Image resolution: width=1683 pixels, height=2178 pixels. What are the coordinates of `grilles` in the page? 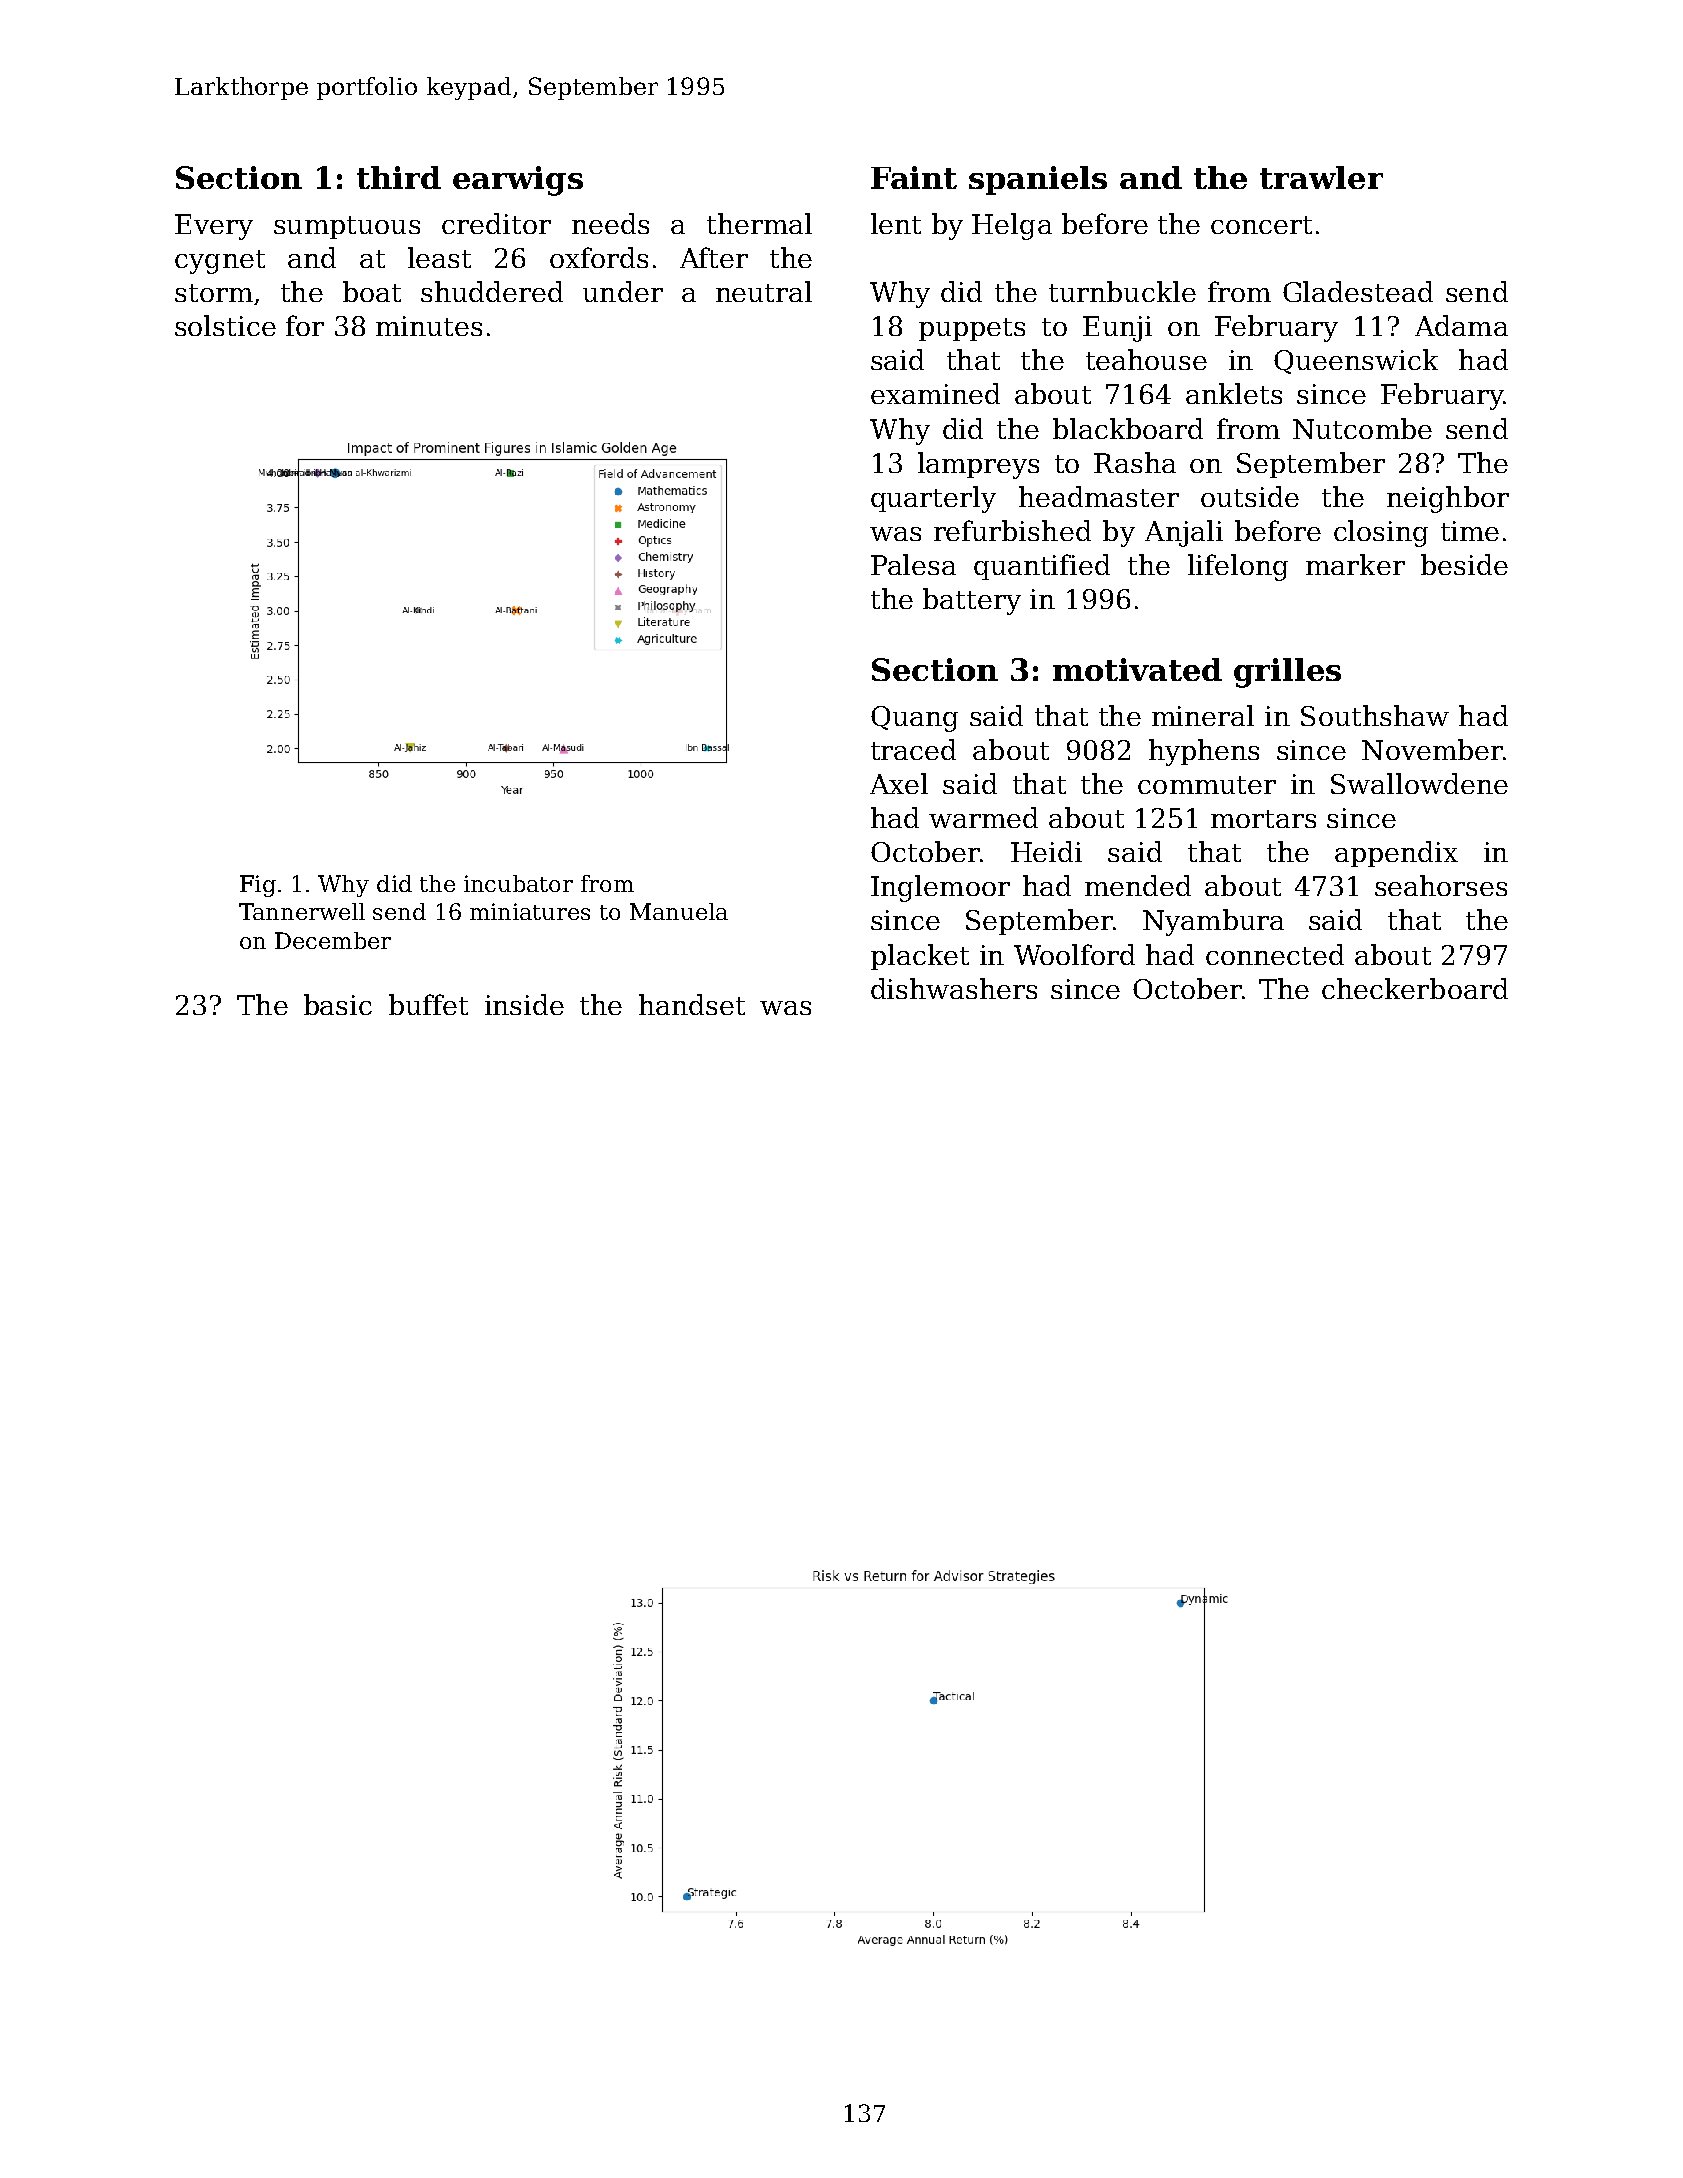 It's located at (1287, 673).
